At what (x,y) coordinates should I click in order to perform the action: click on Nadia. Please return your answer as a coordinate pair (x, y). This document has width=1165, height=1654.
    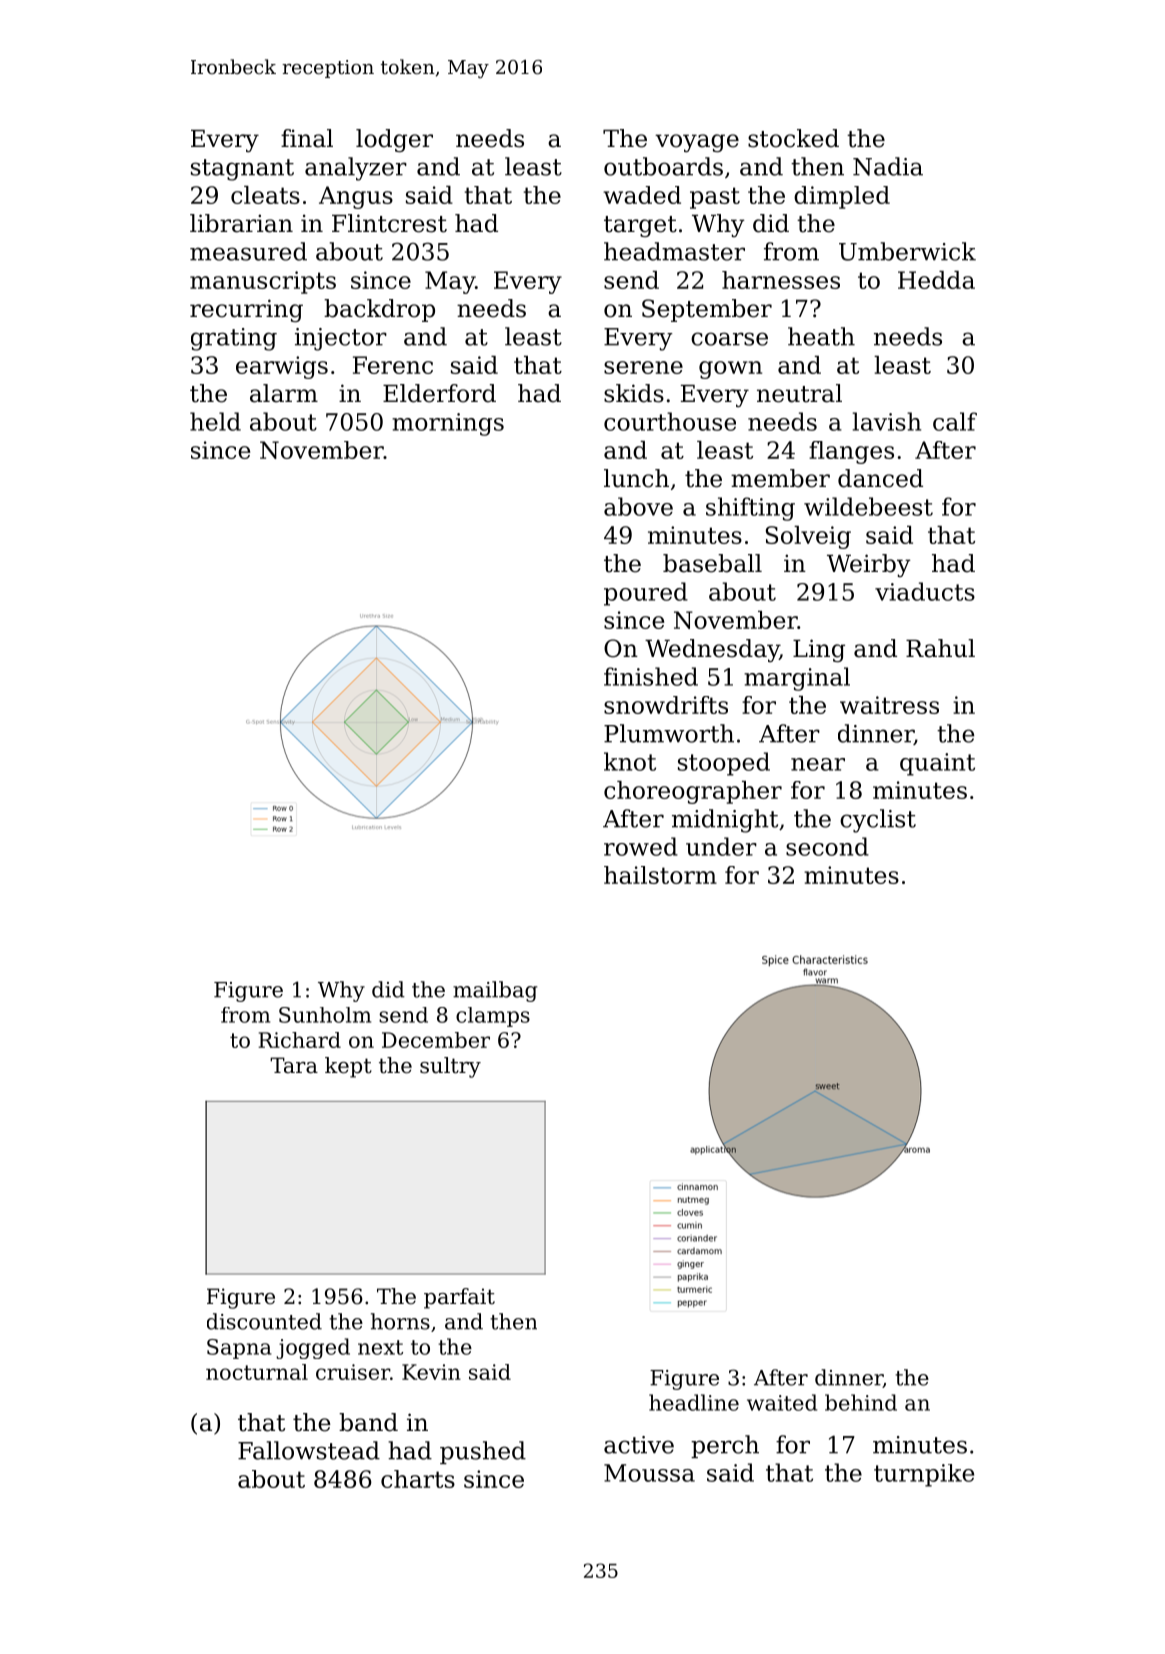
    Looking at the image, I should click on (888, 166).
